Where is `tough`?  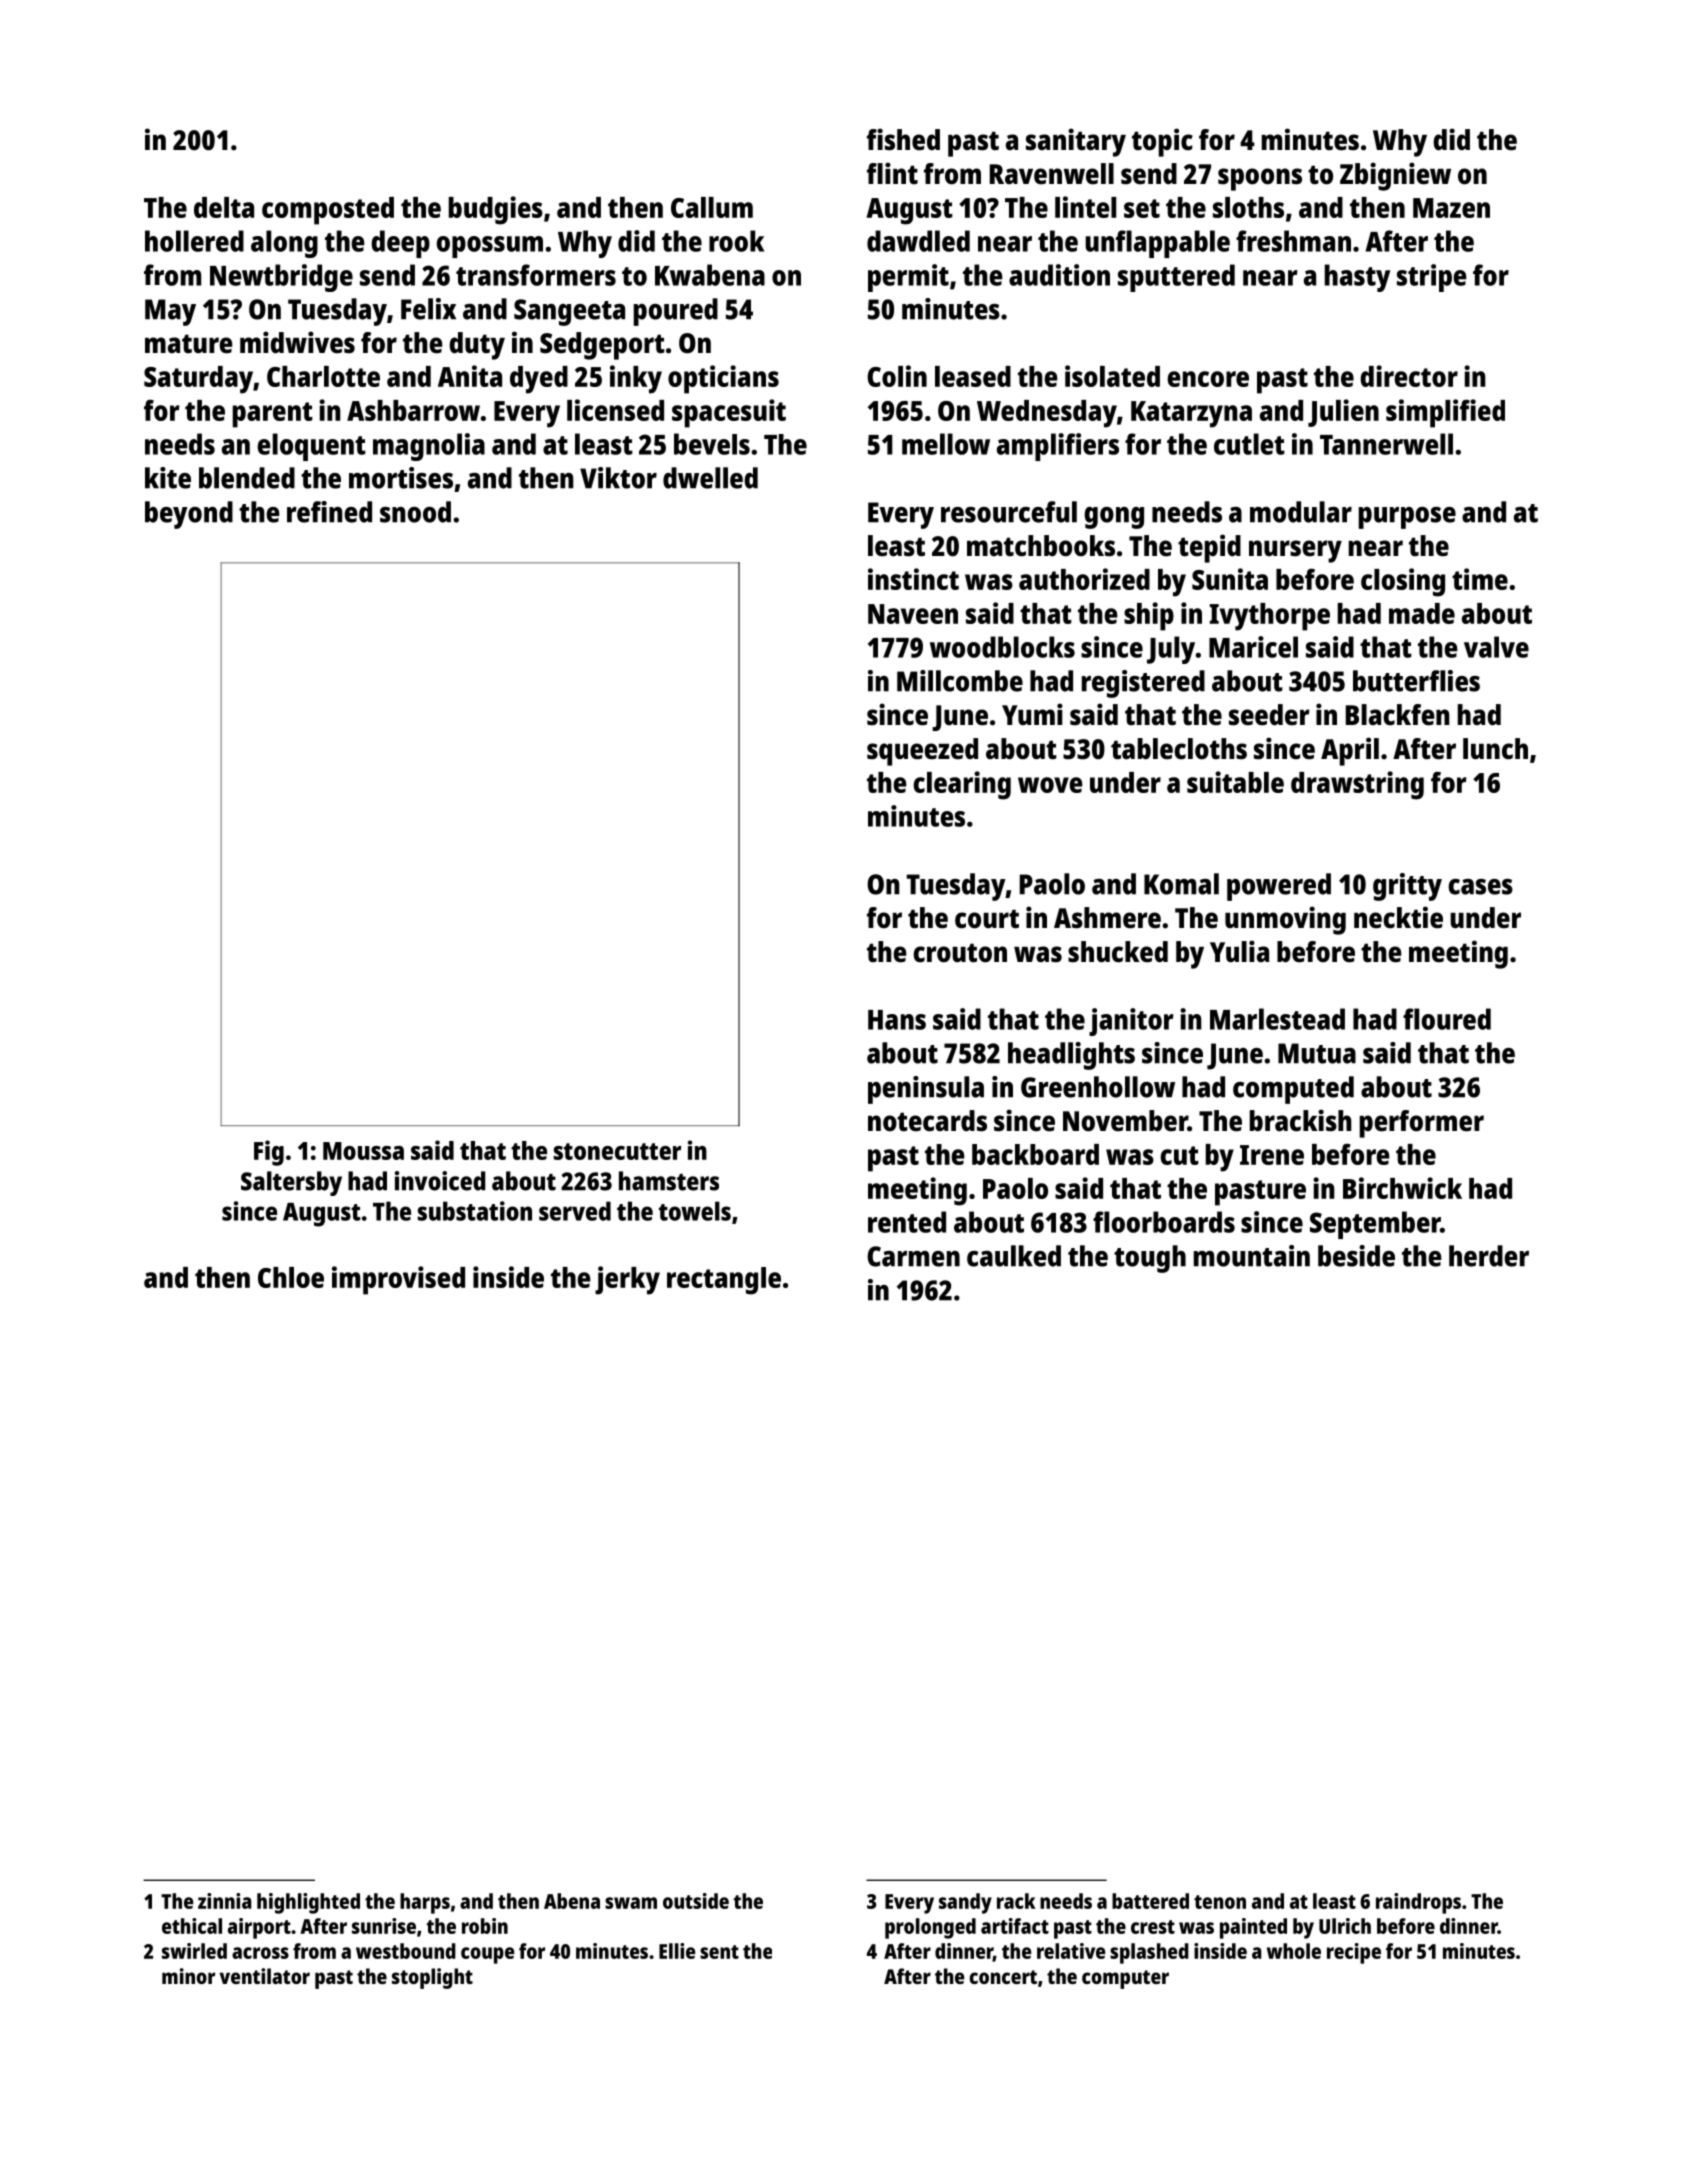
tough is located at coordinates (1150, 1259).
